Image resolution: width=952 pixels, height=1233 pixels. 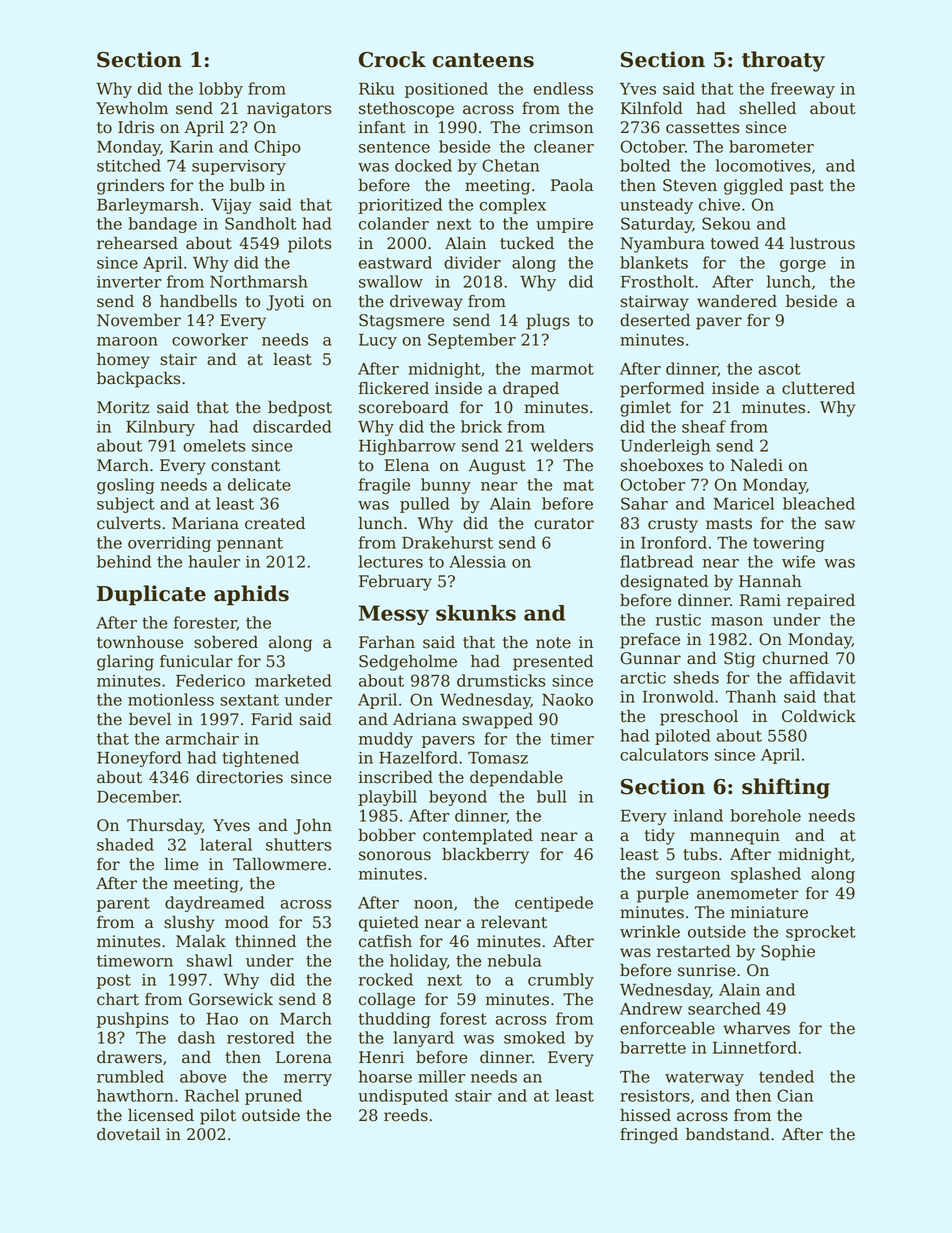 I want to click on reeds, so click(x=406, y=1115).
